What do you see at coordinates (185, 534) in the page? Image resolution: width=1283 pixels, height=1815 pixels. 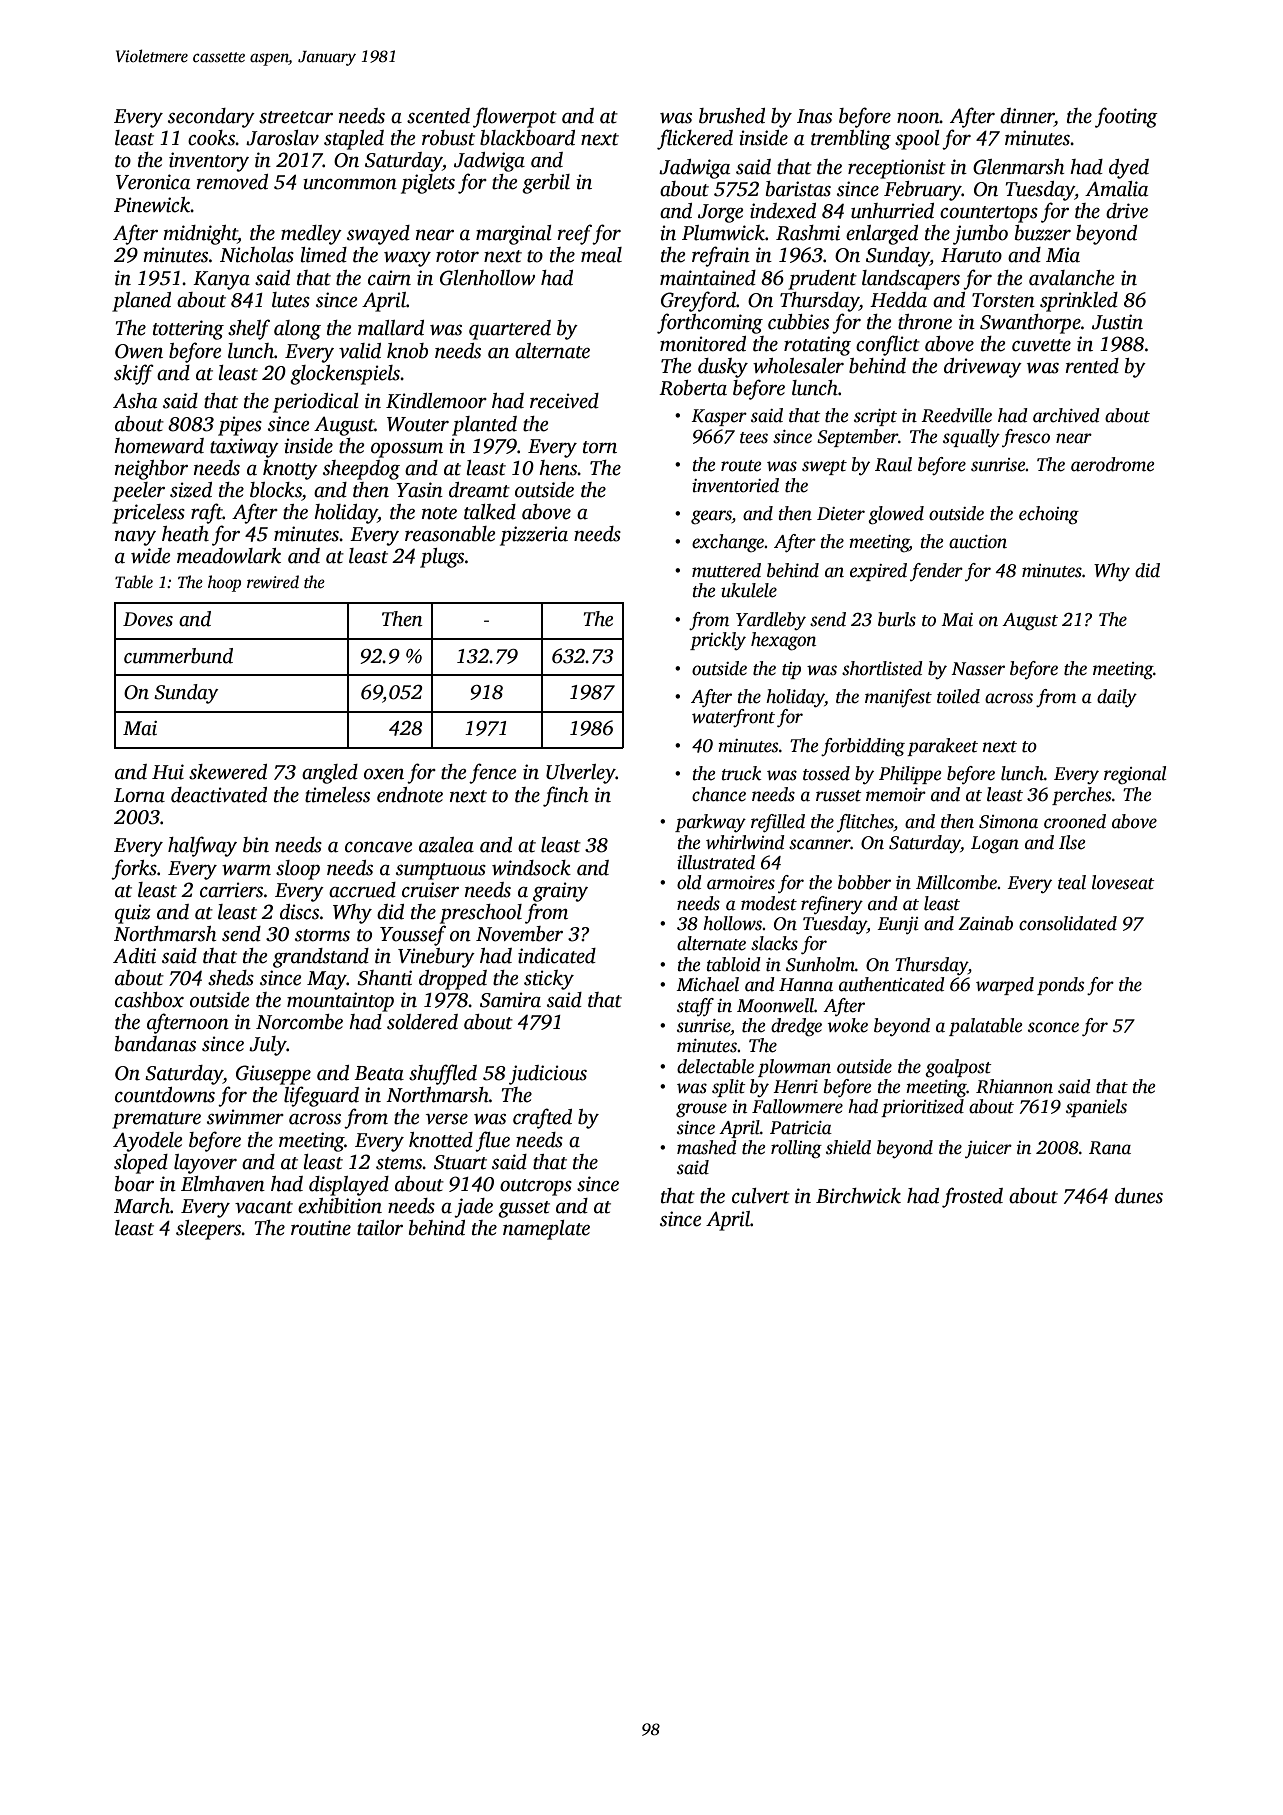 I see `heath` at bounding box center [185, 534].
